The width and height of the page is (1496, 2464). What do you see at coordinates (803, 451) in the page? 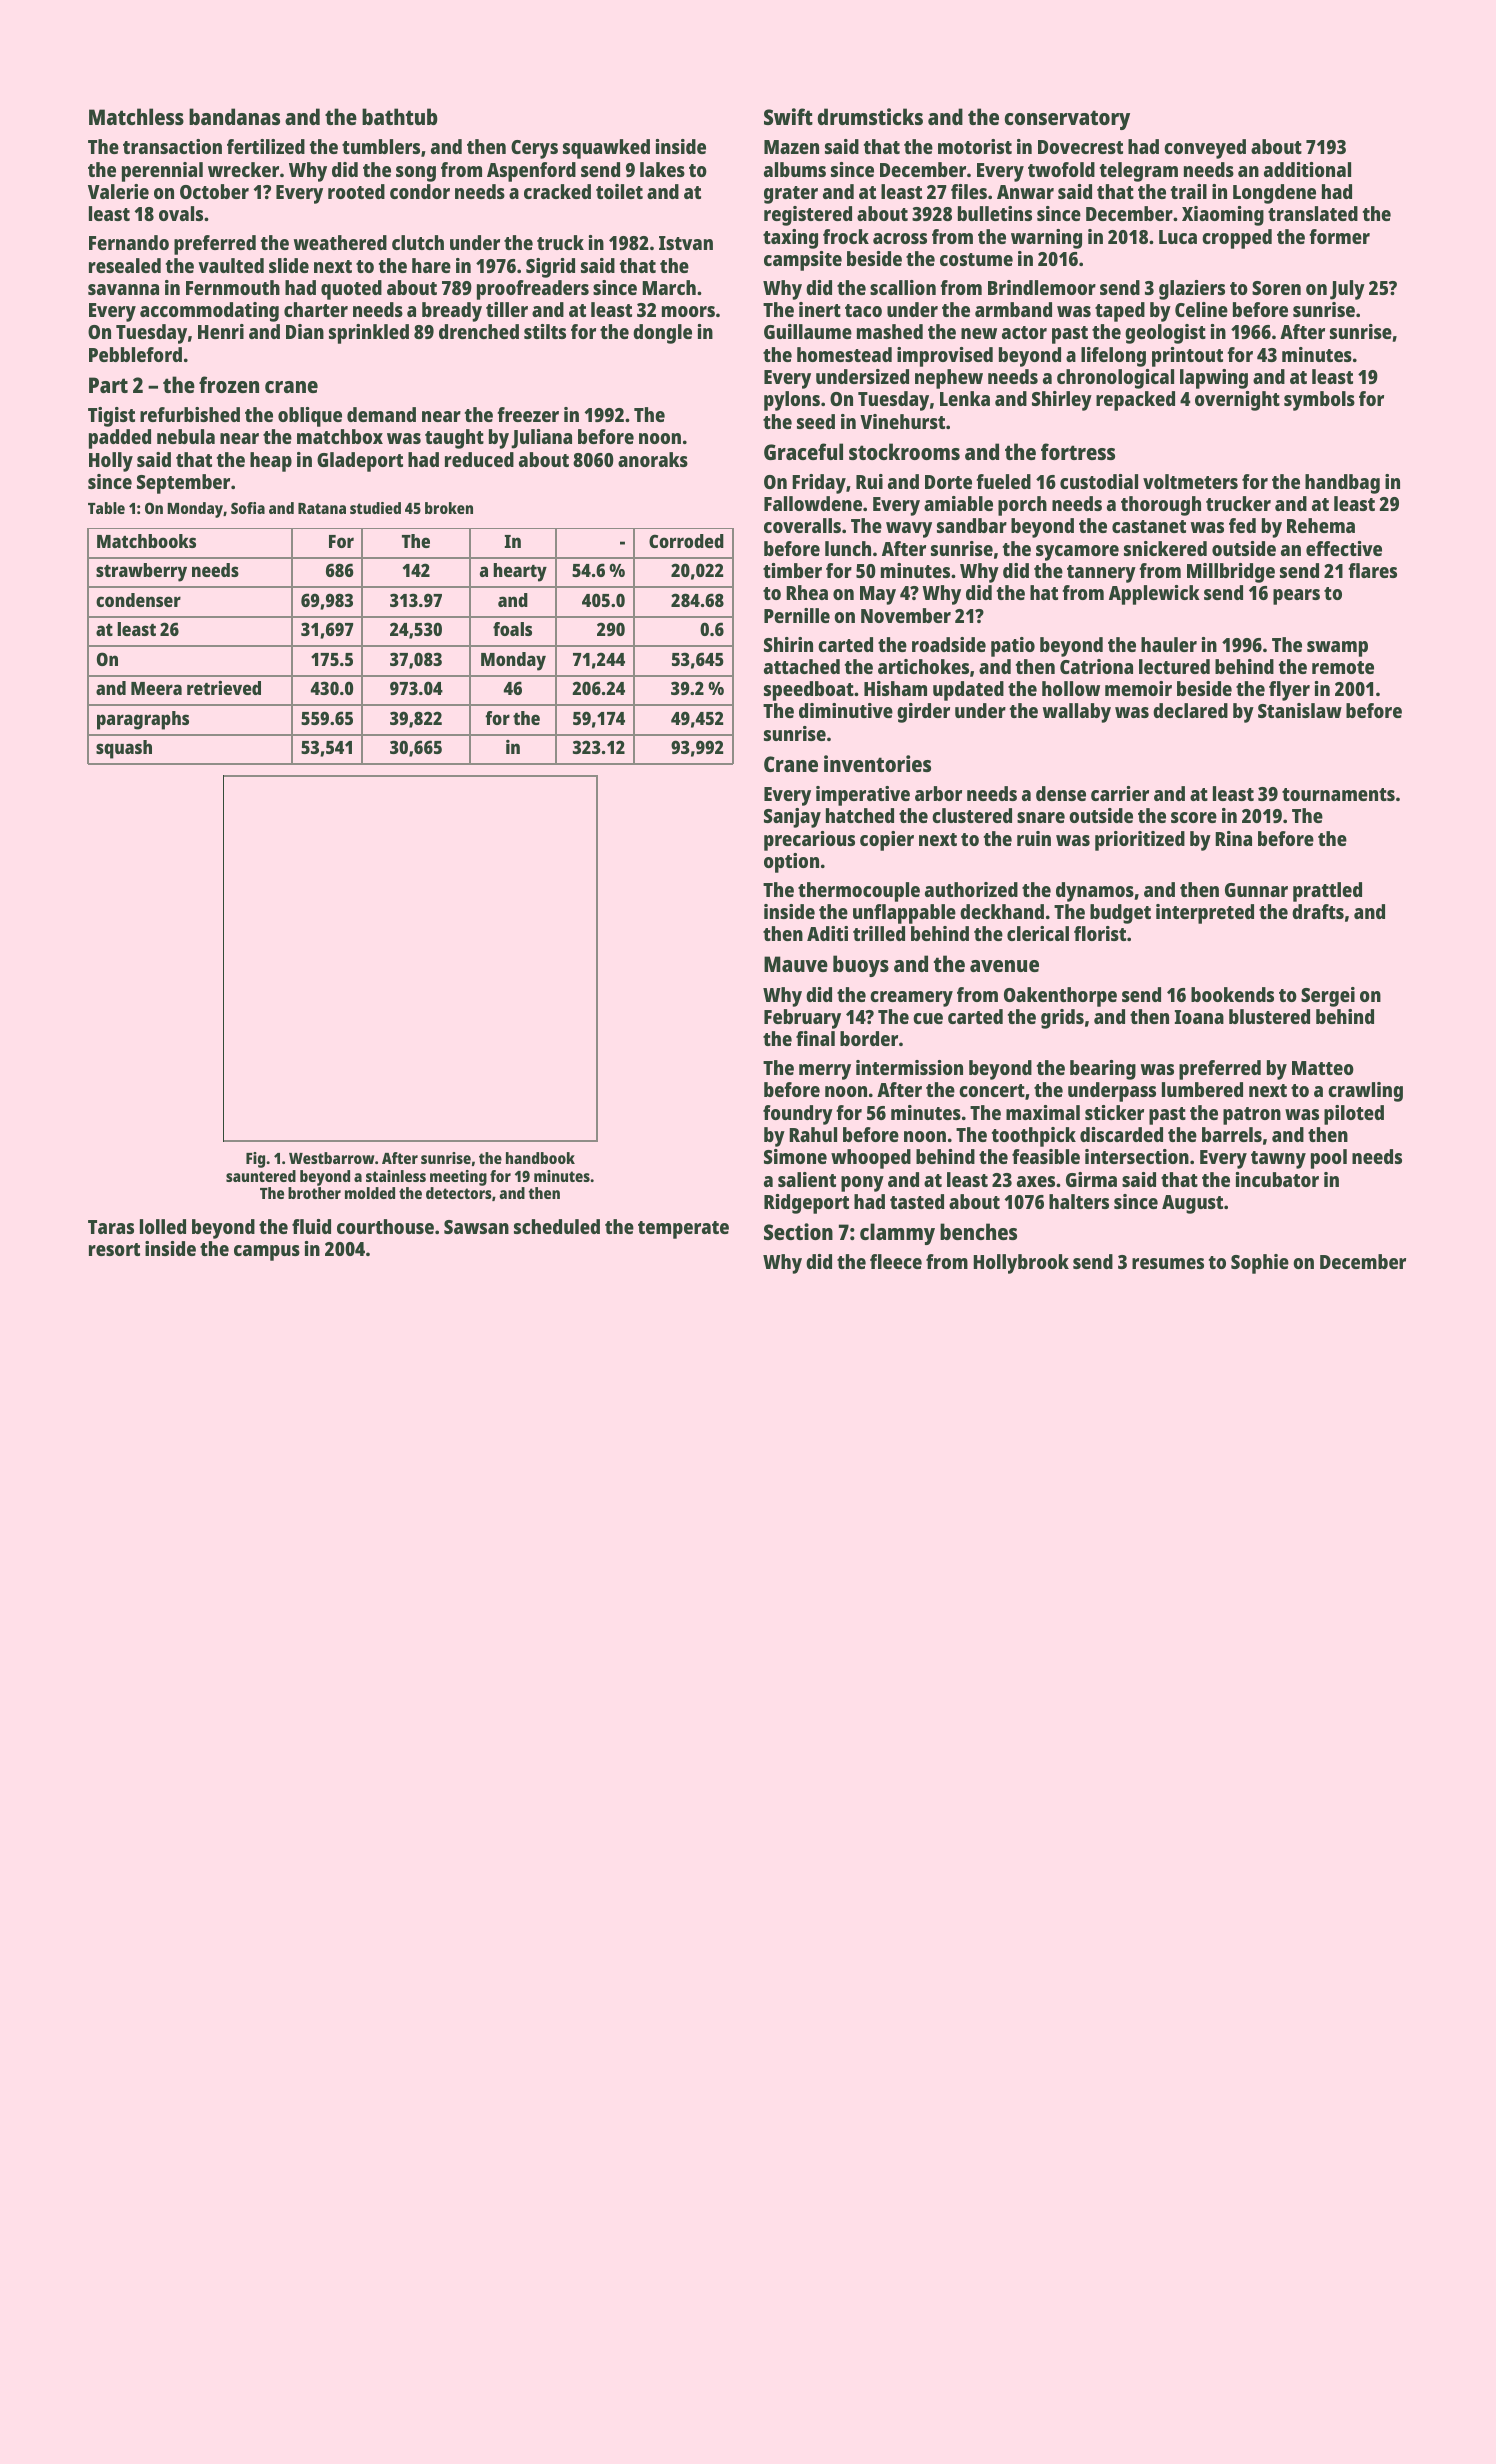
I see `Graceful` at bounding box center [803, 451].
